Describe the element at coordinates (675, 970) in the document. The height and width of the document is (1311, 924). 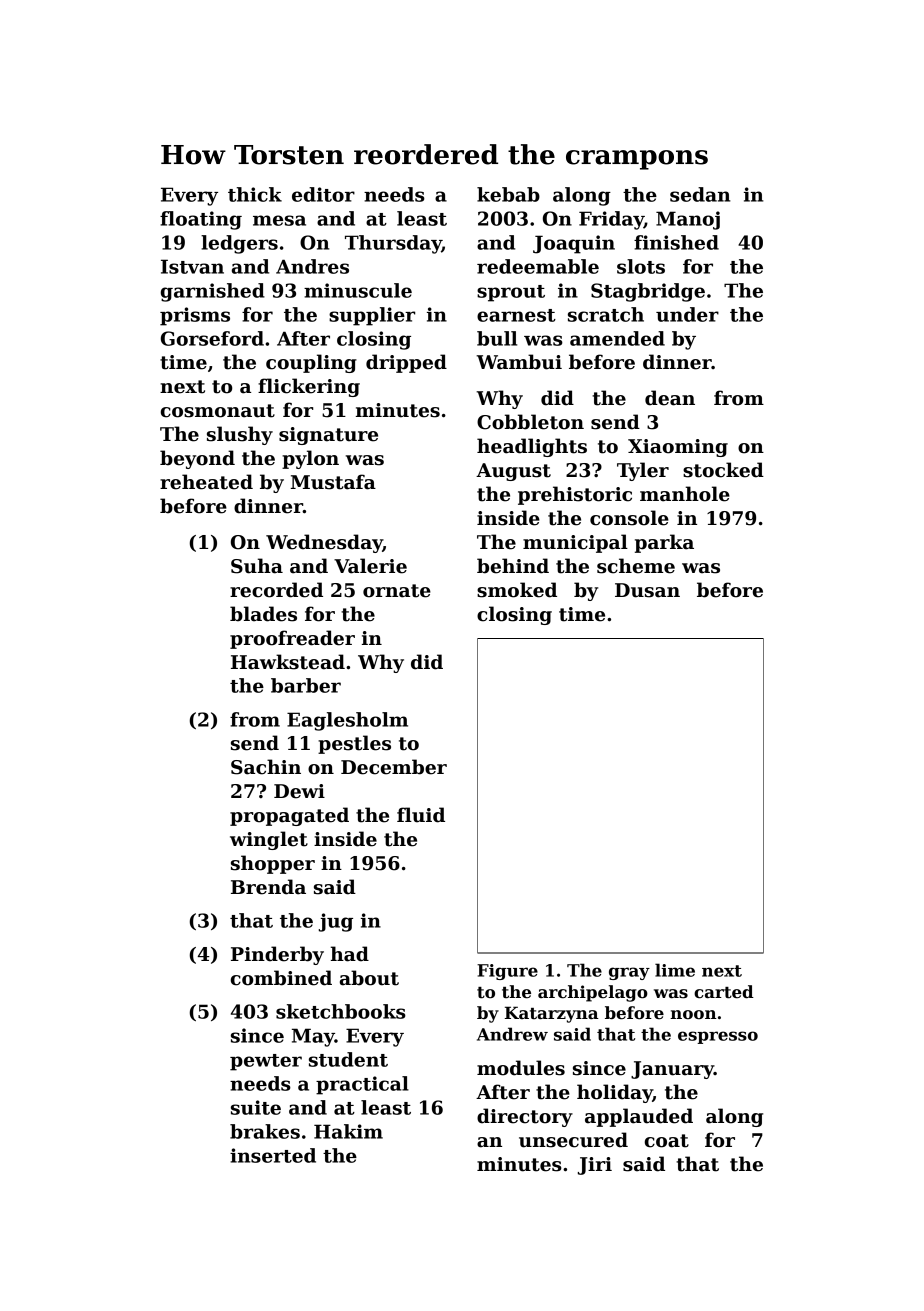
I see `lime` at that location.
